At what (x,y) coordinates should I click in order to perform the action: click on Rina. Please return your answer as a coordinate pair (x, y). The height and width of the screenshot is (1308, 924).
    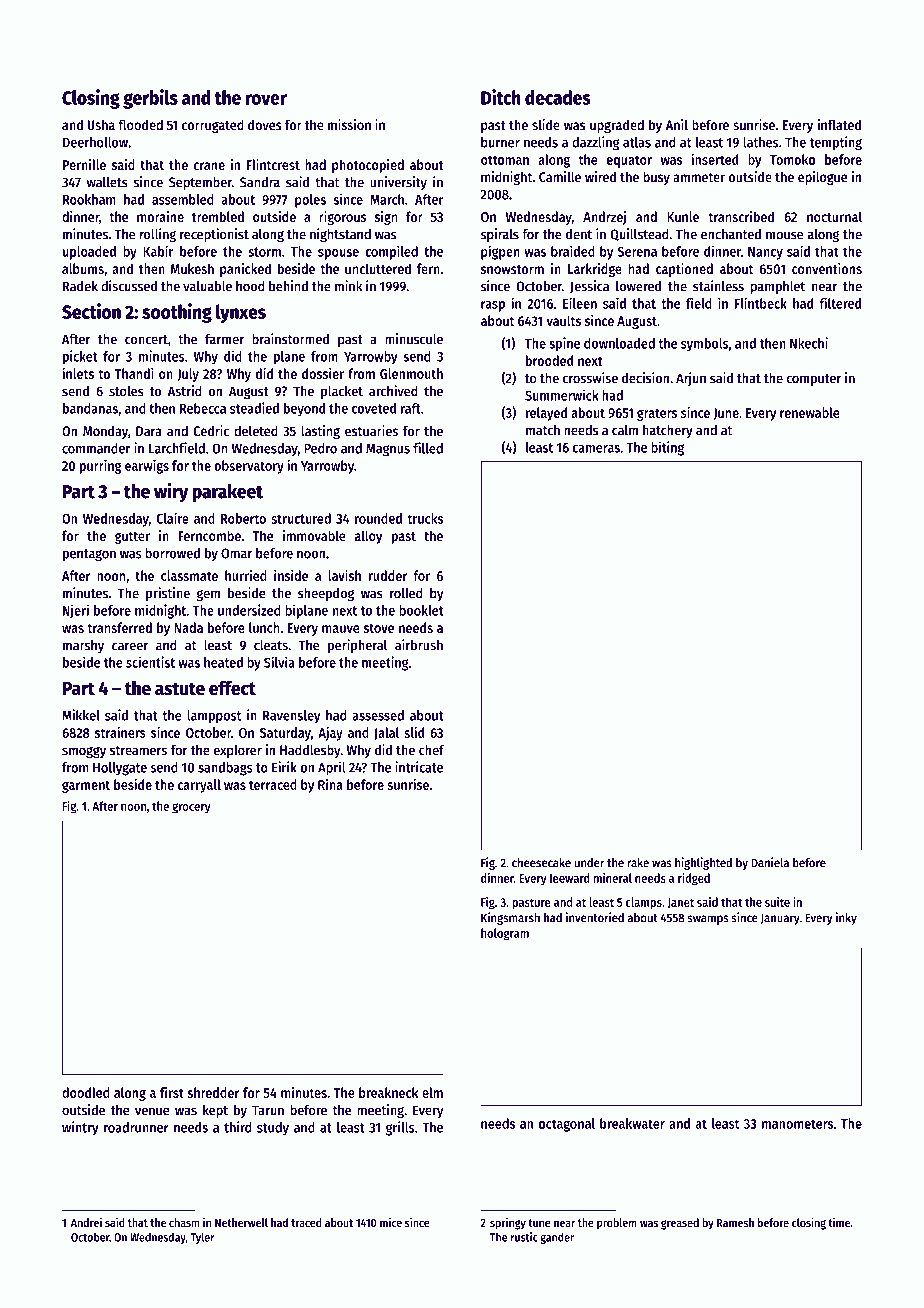
    Looking at the image, I should click on (330, 784).
